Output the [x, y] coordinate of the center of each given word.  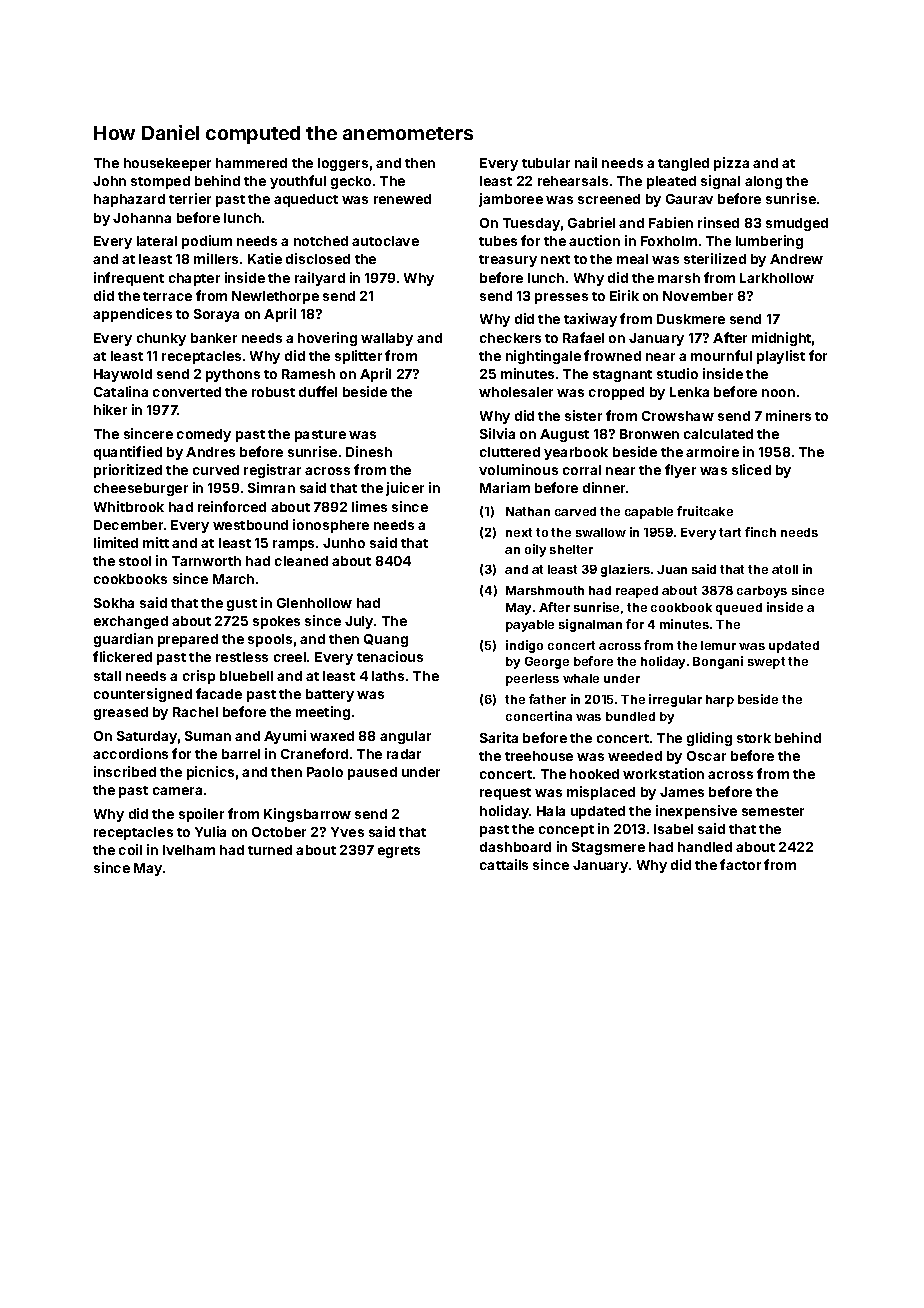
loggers [343, 164]
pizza [731, 164]
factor [740, 864]
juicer [405, 489]
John [109, 181]
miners [788, 415]
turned [270, 850]
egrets [399, 852]
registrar [272, 471]
